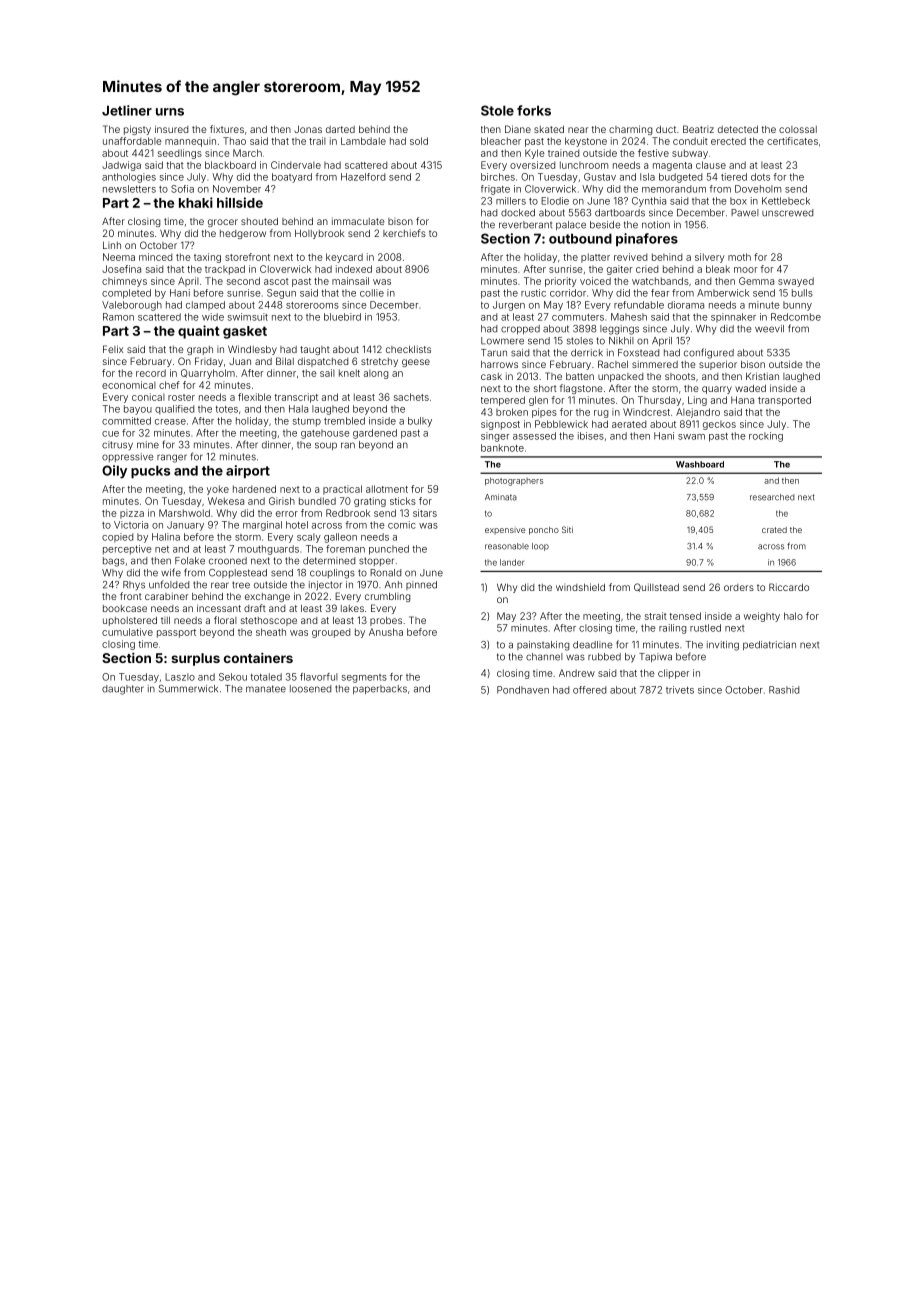  What do you see at coordinates (127, 110) in the image?
I see `Jetliner` at bounding box center [127, 110].
